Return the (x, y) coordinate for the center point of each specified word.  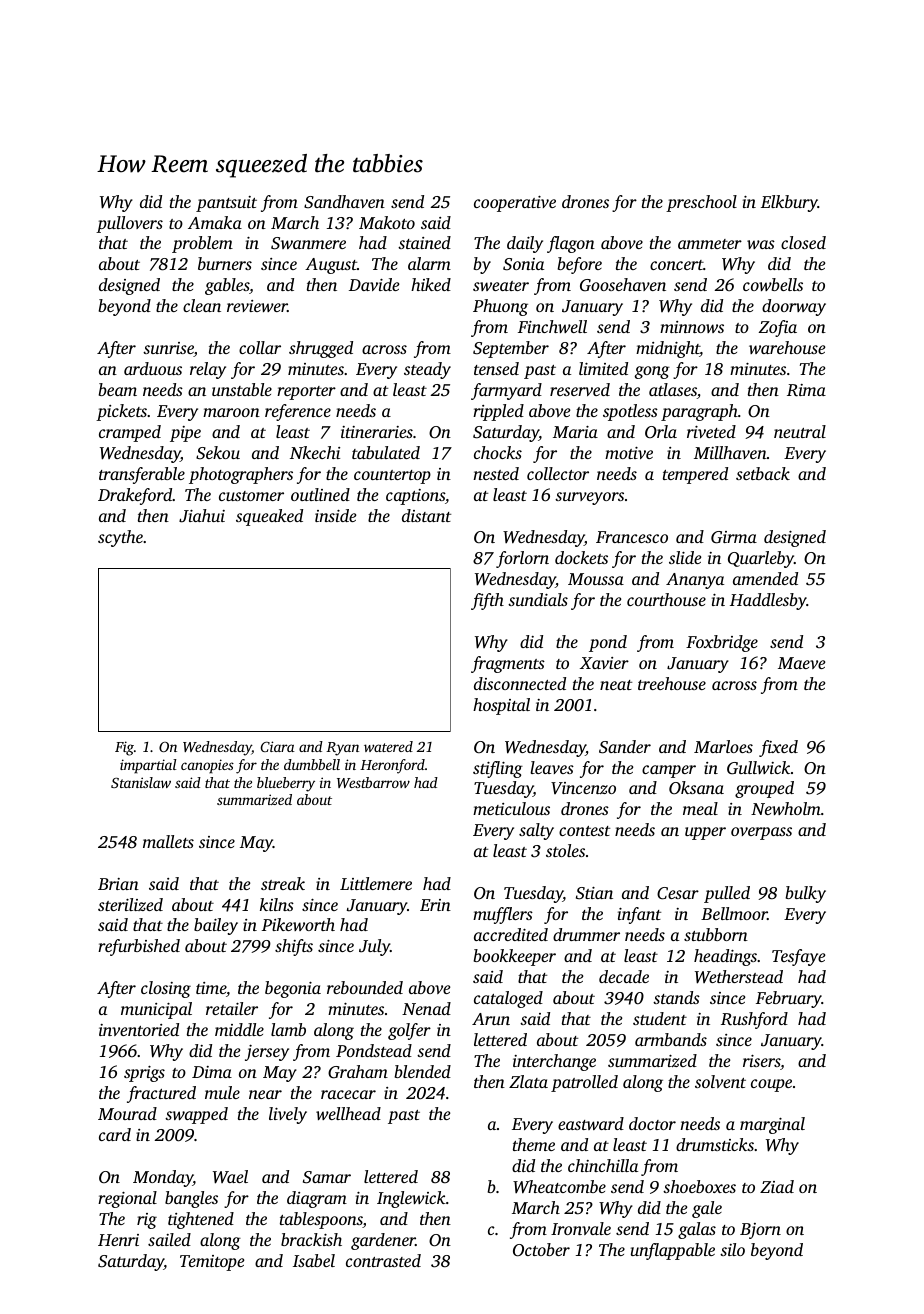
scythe (120, 538)
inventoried (139, 1029)
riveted (711, 431)
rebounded (365, 987)
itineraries (377, 432)
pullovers (129, 224)
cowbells (773, 284)
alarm (429, 263)
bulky (805, 894)
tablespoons (321, 1220)
